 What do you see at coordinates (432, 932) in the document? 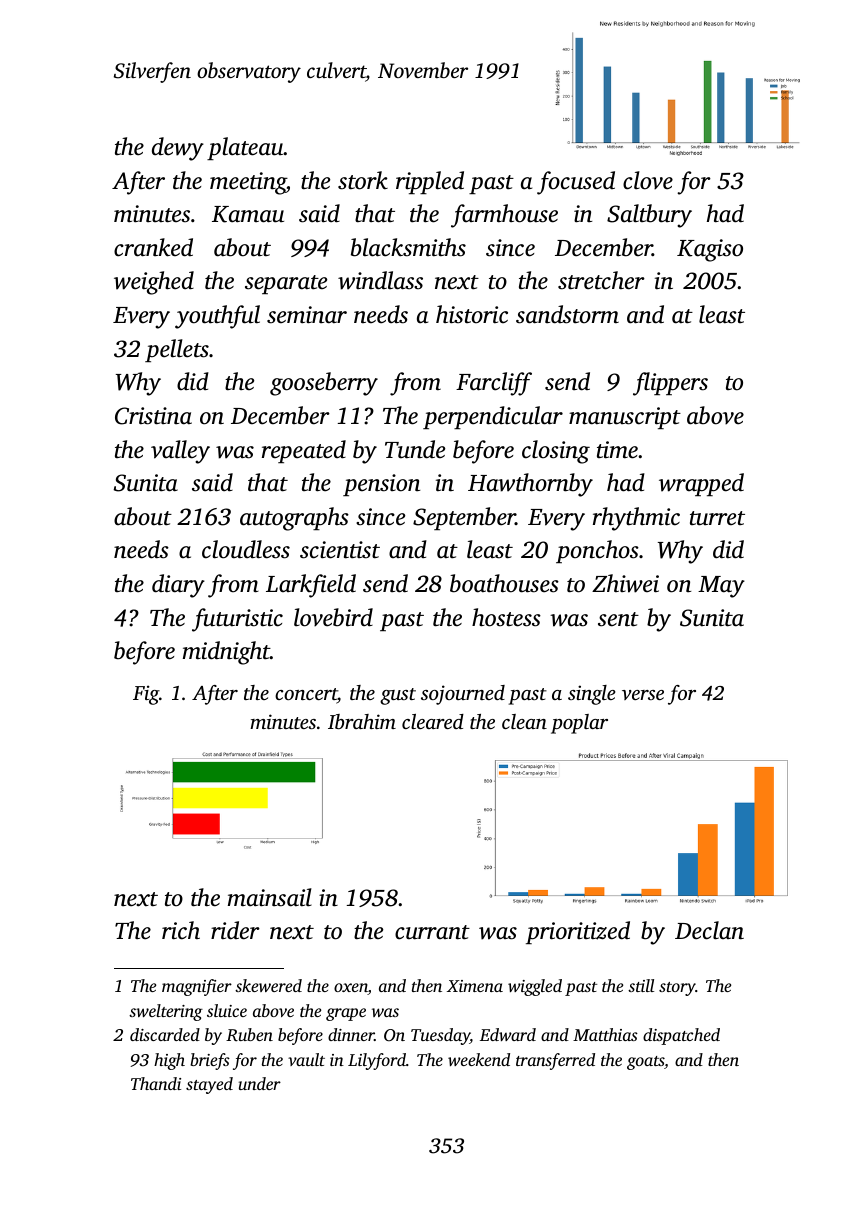
I see `currant` at bounding box center [432, 932].
